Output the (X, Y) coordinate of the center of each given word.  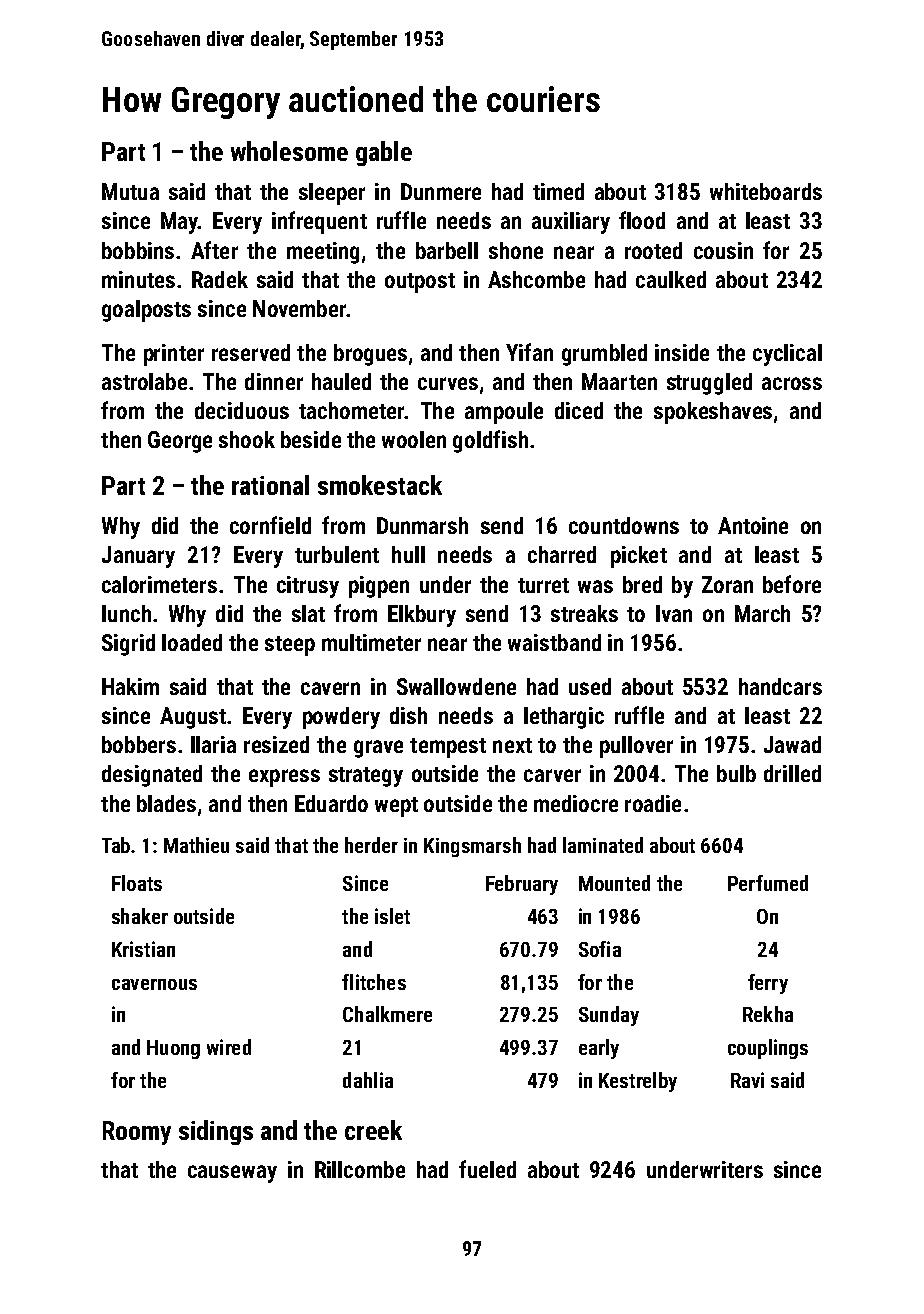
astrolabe (144, 381)
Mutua (130, 191)
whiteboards (766, 191)
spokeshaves (713, 413)
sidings (216, 1132)
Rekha (768, 1014)
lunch (126, 613)
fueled (487, 1169)
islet (392, 916)
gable (384, 153)
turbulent (337, 554)
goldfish (490, 441)
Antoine (753, 525)
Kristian (143, 949)
